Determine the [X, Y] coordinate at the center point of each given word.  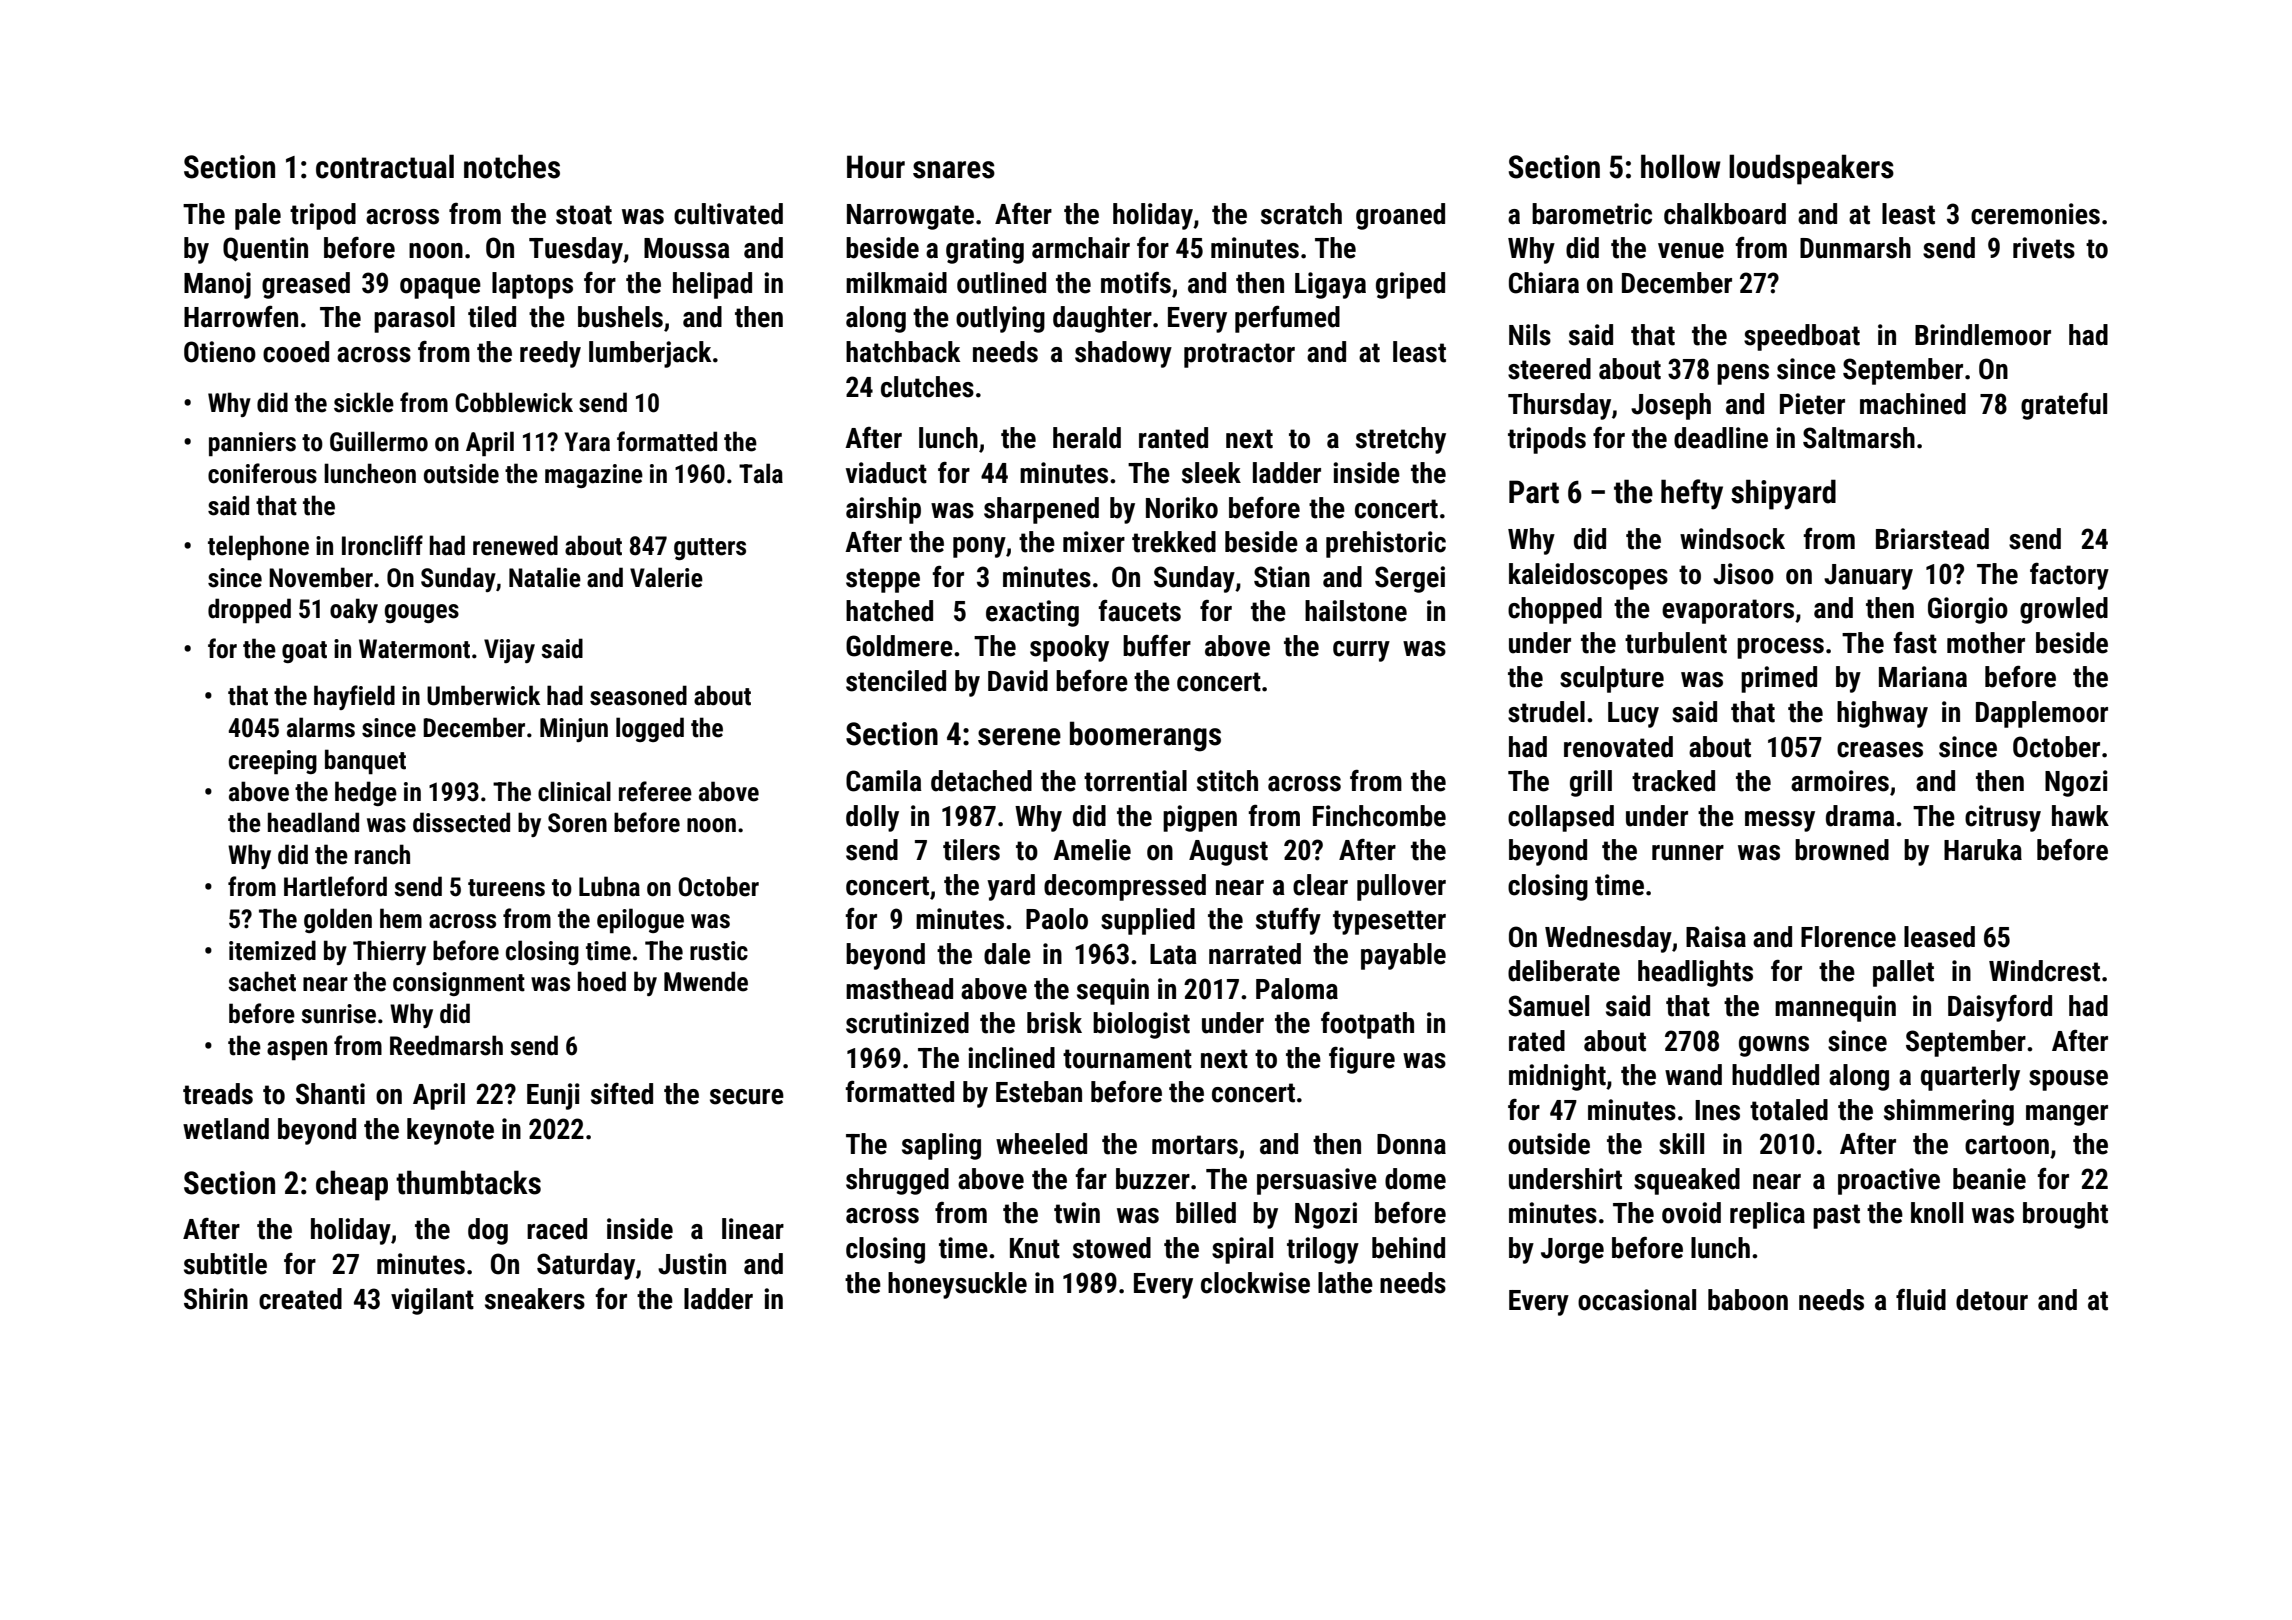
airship [883, 510]
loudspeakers [1811, 169]
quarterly [1970, 1077]
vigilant [432, 1301]
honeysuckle [957, 1285]
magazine [594, 476]
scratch [1301, 214]
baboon [1748, 1300]
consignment [459, 984]
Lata [1173, 954]
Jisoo [1743, 574]
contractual [385, 166]
